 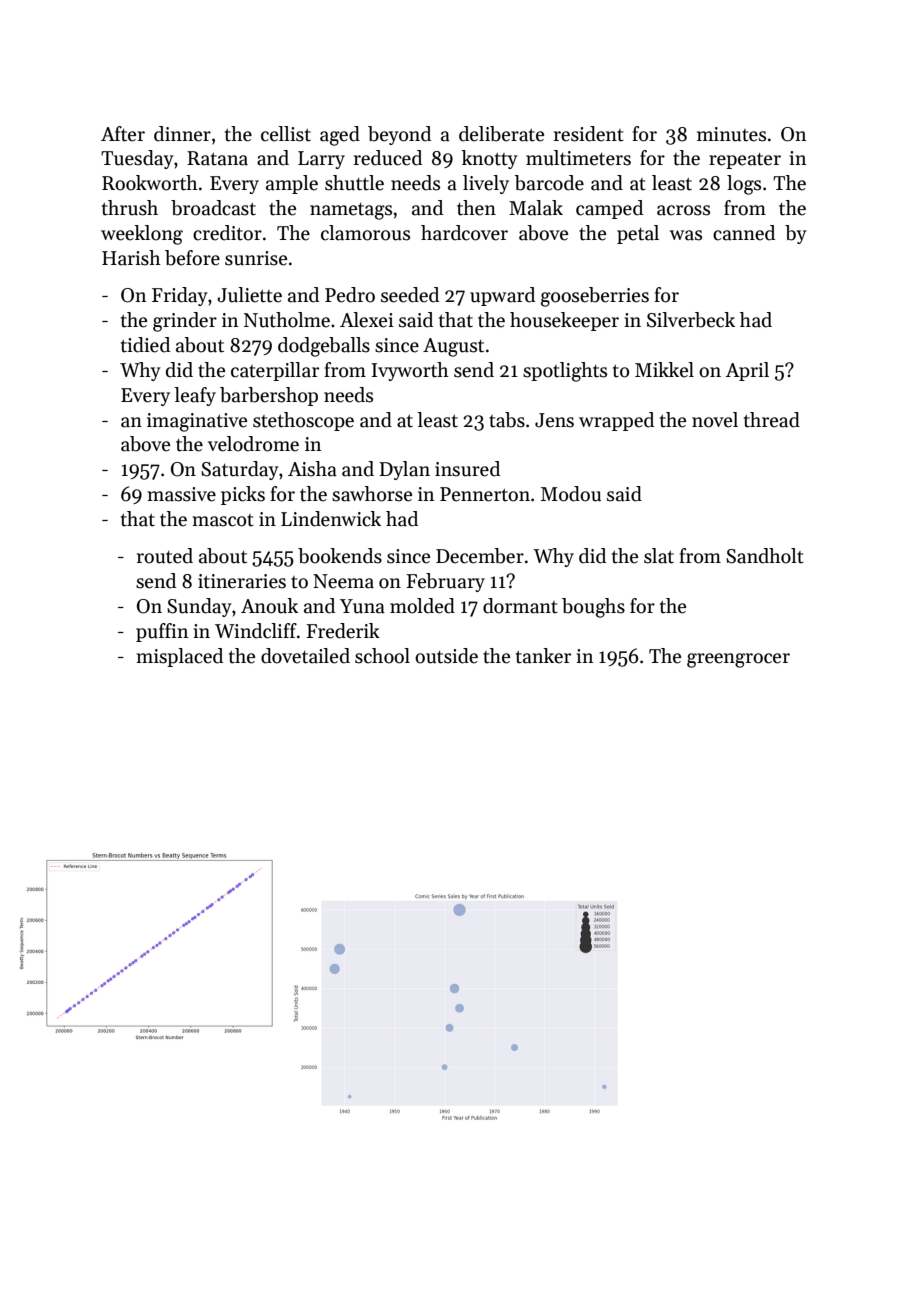 I want to click on clamorous, so click(x=365, y=233).
